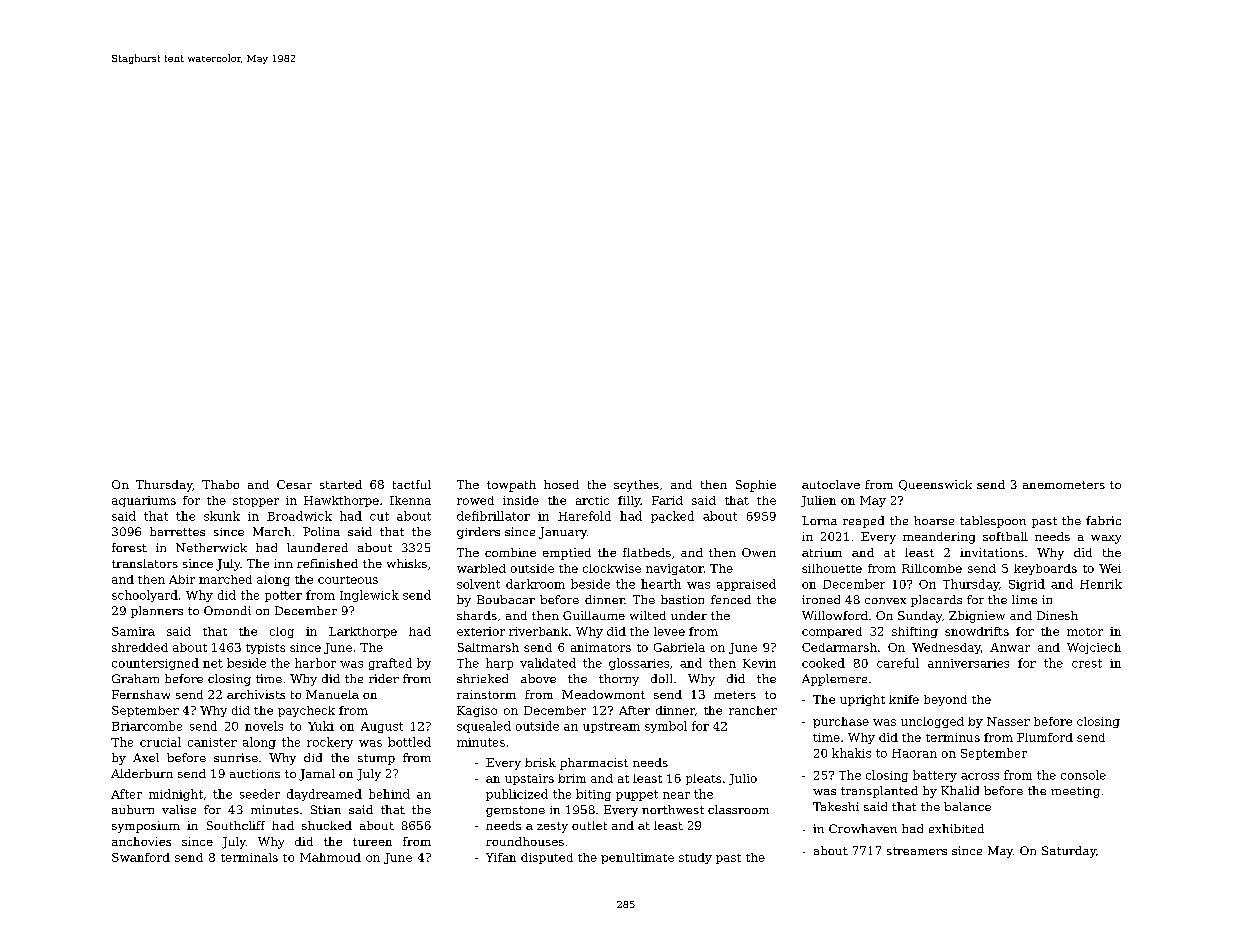 This screenshot has height=952, width=1233. Describe the element at coordinates (146, 827) in the screenshot. I see `symposium` at that location.
